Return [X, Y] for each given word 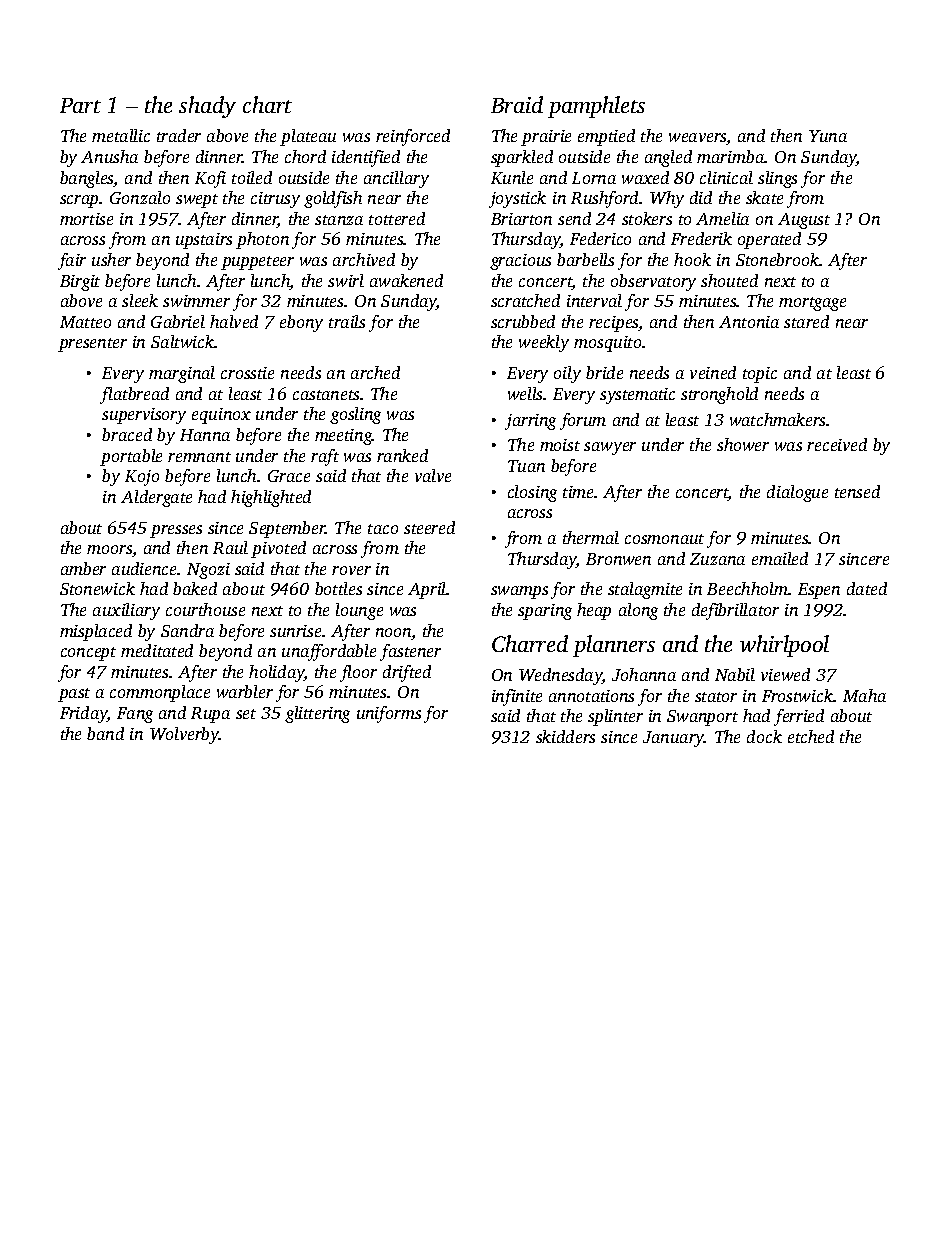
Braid [517, 104]
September [287, 529]
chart [267, 104]
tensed [857, 491]
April [427, 590]
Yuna [828, 136]
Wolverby [184, 735]
